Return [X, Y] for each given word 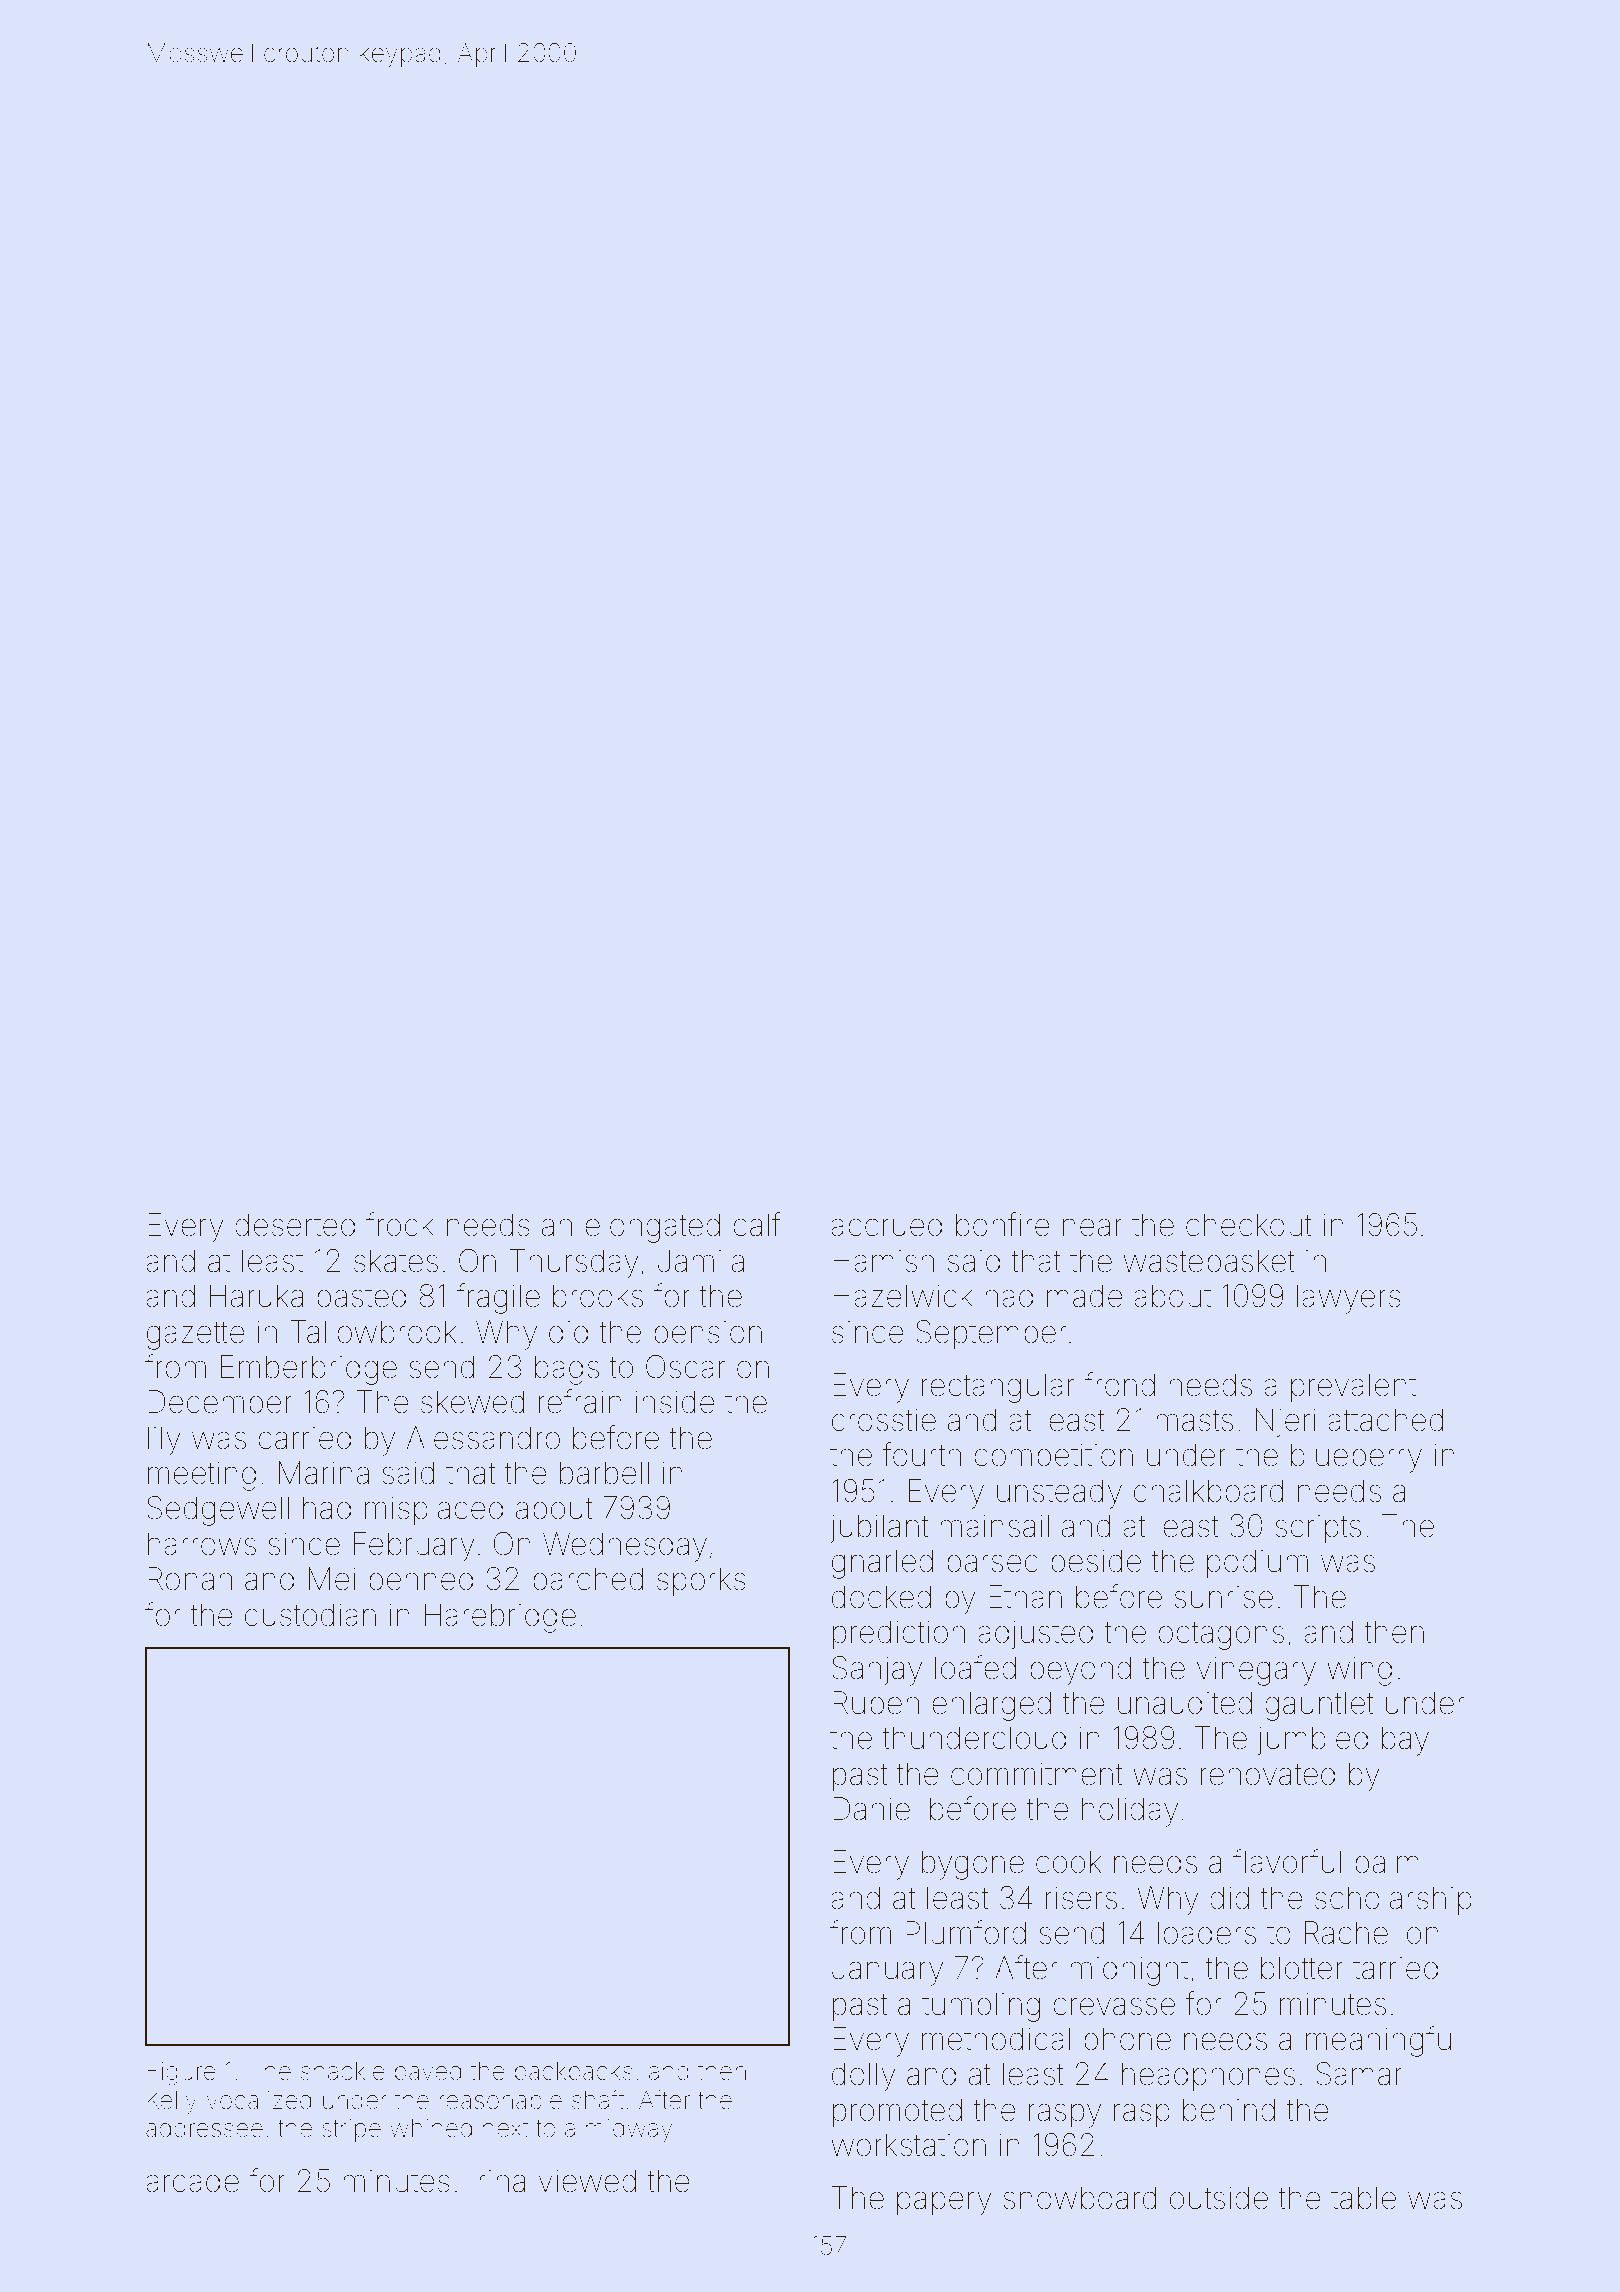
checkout [1249, 1225]
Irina [498, 2181]
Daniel [874, 1809]
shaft [598, 2099]
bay [1405, 1741]
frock [400, 1224]
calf [757, 1224]
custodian [310, 1615]
